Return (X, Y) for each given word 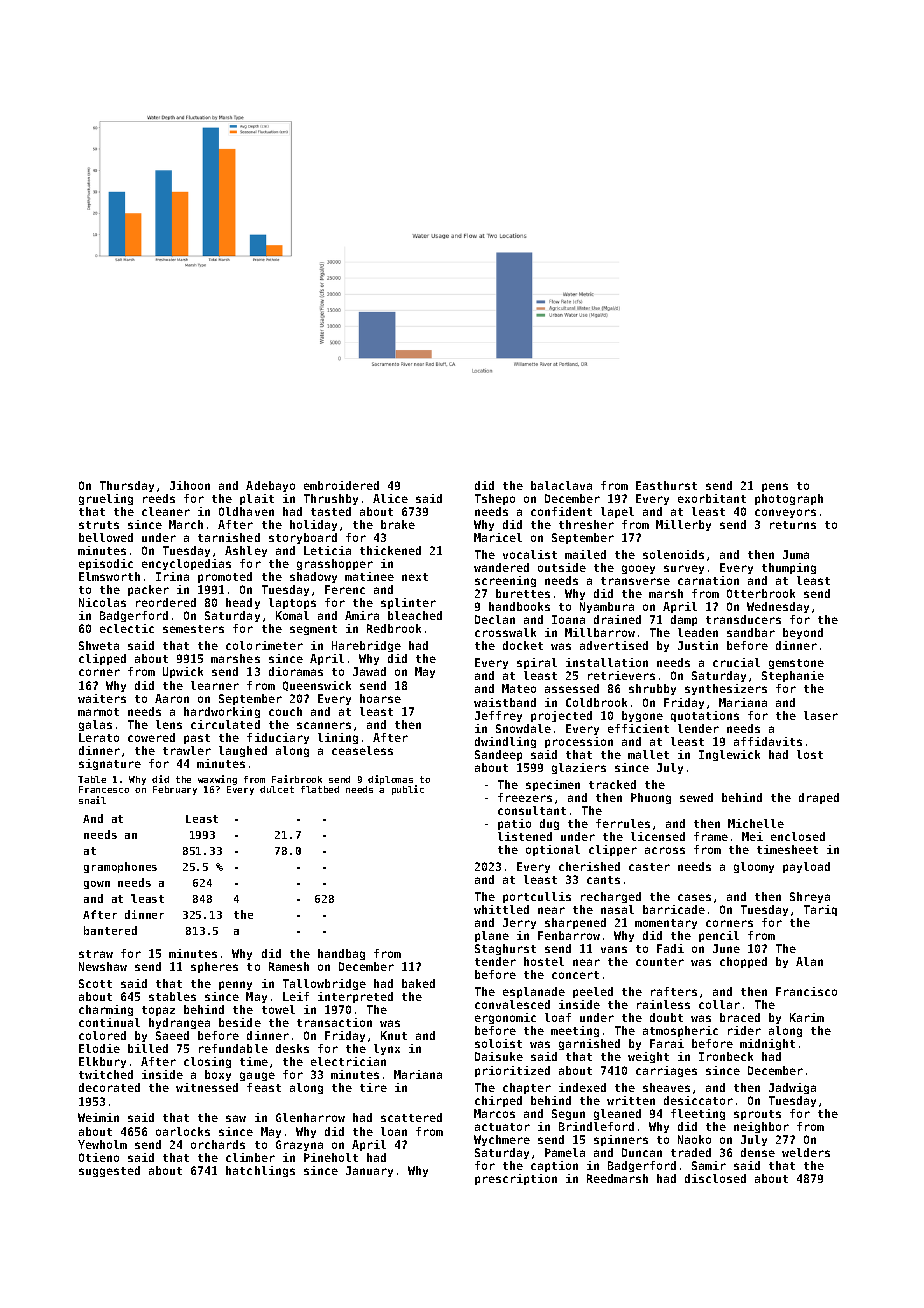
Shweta (99, 645)
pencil (719, 936)
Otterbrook (761, 593)
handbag (341, 954)
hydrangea (179, 1023)
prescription (516, 1179)
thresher (586, 524)
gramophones (120, 867)
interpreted (355, 997)
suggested (109, 1171)
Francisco (806, 991)
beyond (803, 633)
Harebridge (366, 646)
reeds (159, 498)
